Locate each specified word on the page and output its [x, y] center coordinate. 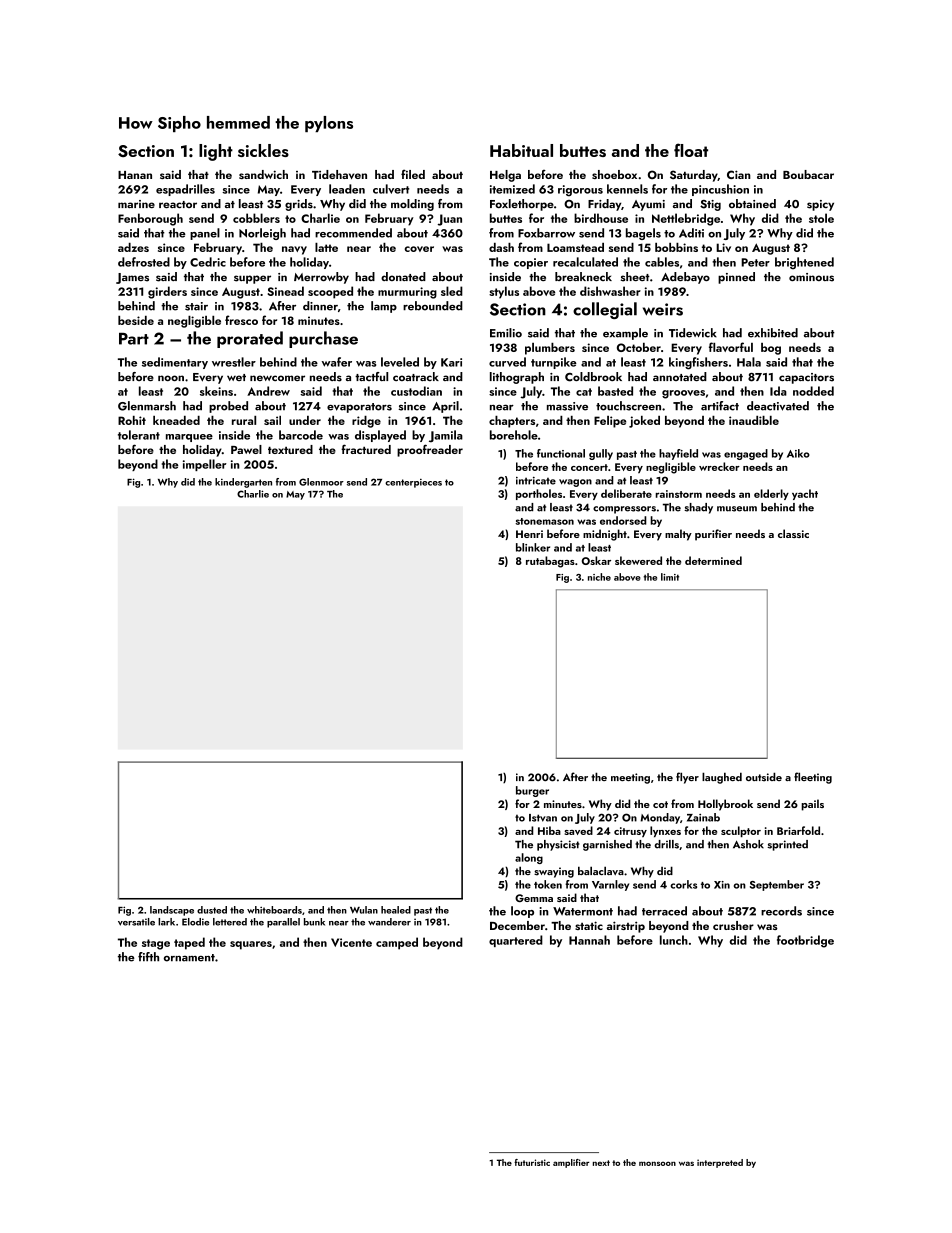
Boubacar [808, 174]
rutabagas [550, 562]
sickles [263, 150]
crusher [733, 925]
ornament [189, 958]
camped [397, 943]
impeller [205, 465]
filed [413, 174]
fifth [148, 957]
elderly [771, 494]
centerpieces [413, 483]
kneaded [176, 420]
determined [713, 560]
